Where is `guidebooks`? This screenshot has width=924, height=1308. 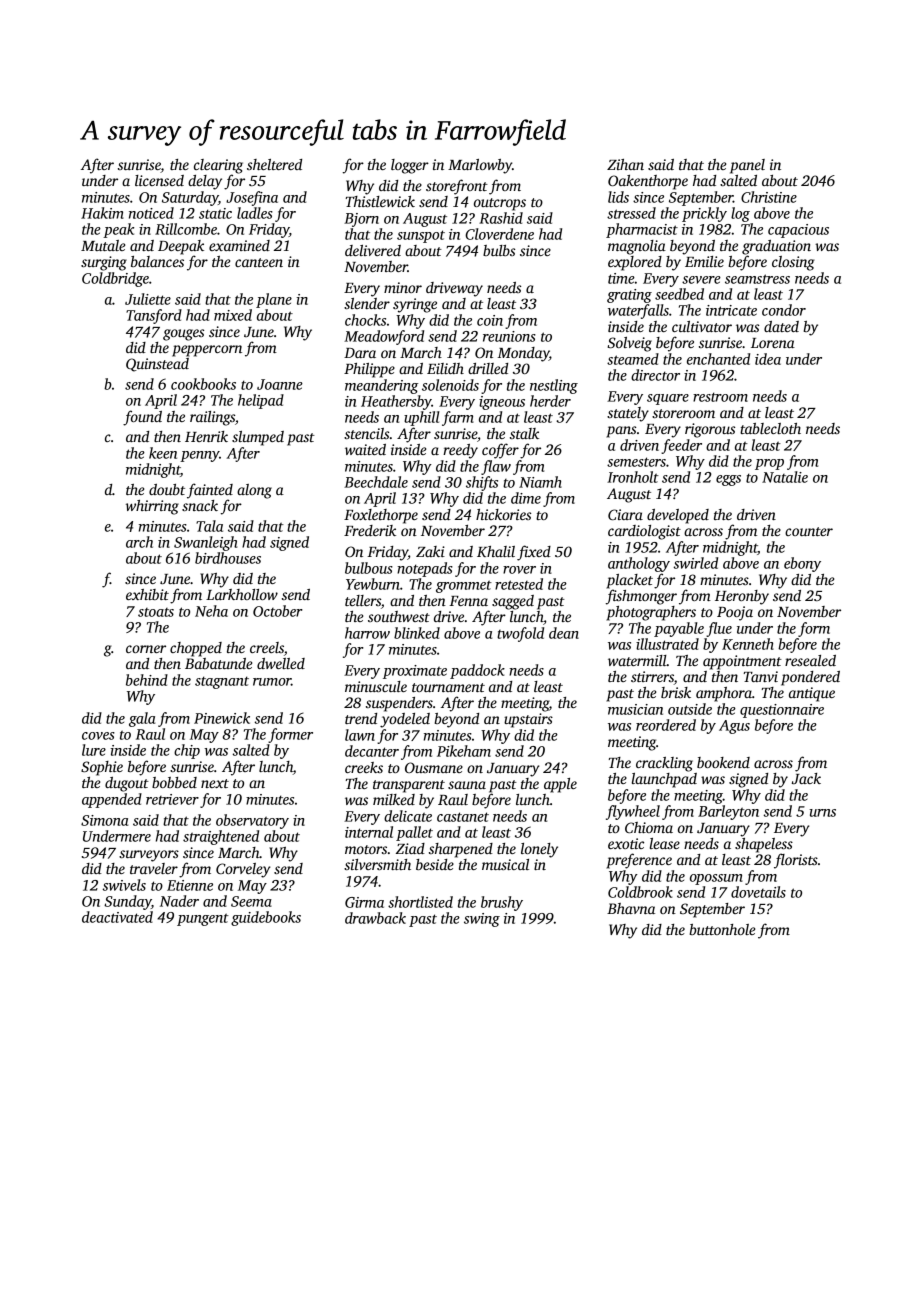
guidebooks is located at coordinates (266, 918).
